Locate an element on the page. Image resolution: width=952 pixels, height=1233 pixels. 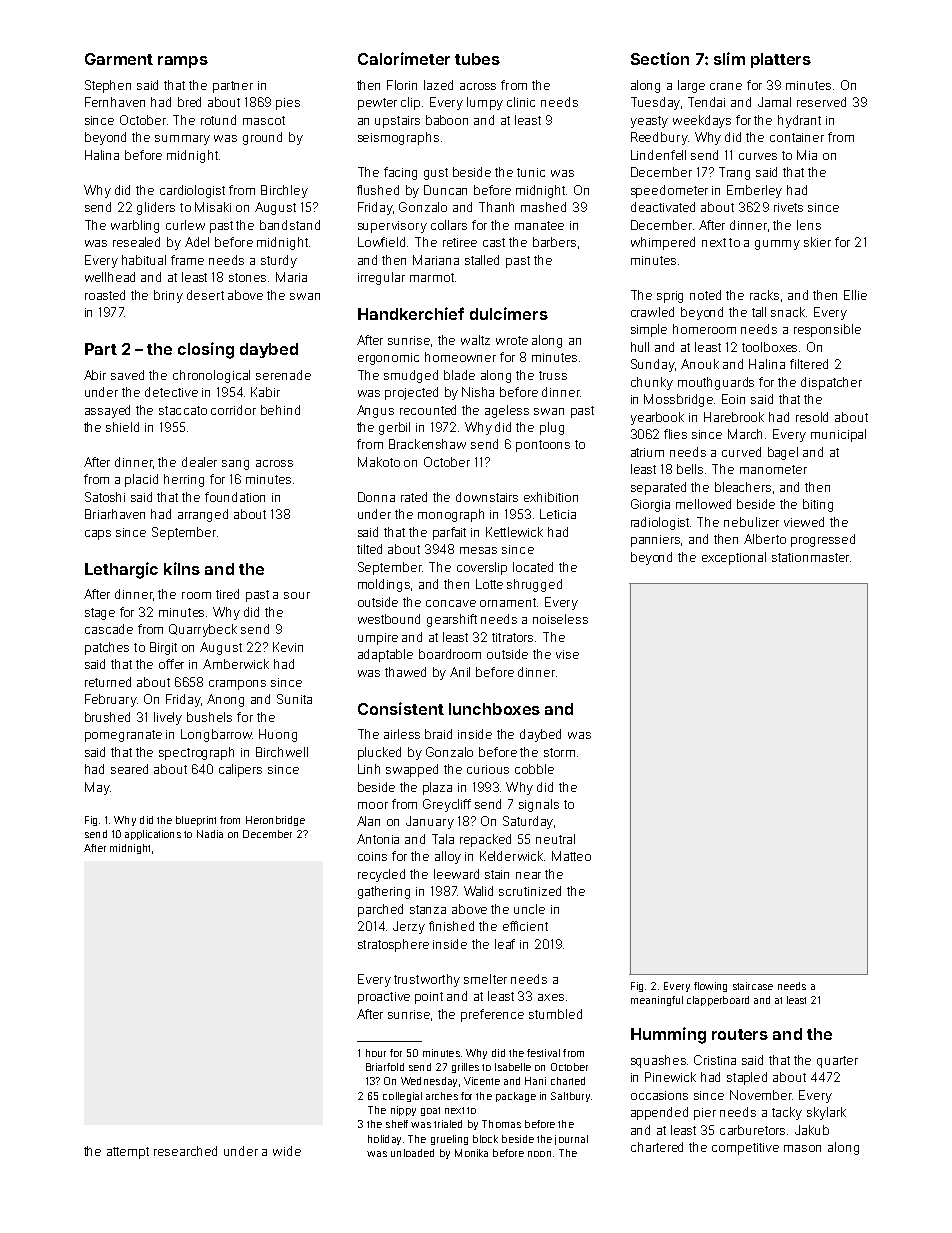
storm is located at coordinates (559, 752).
